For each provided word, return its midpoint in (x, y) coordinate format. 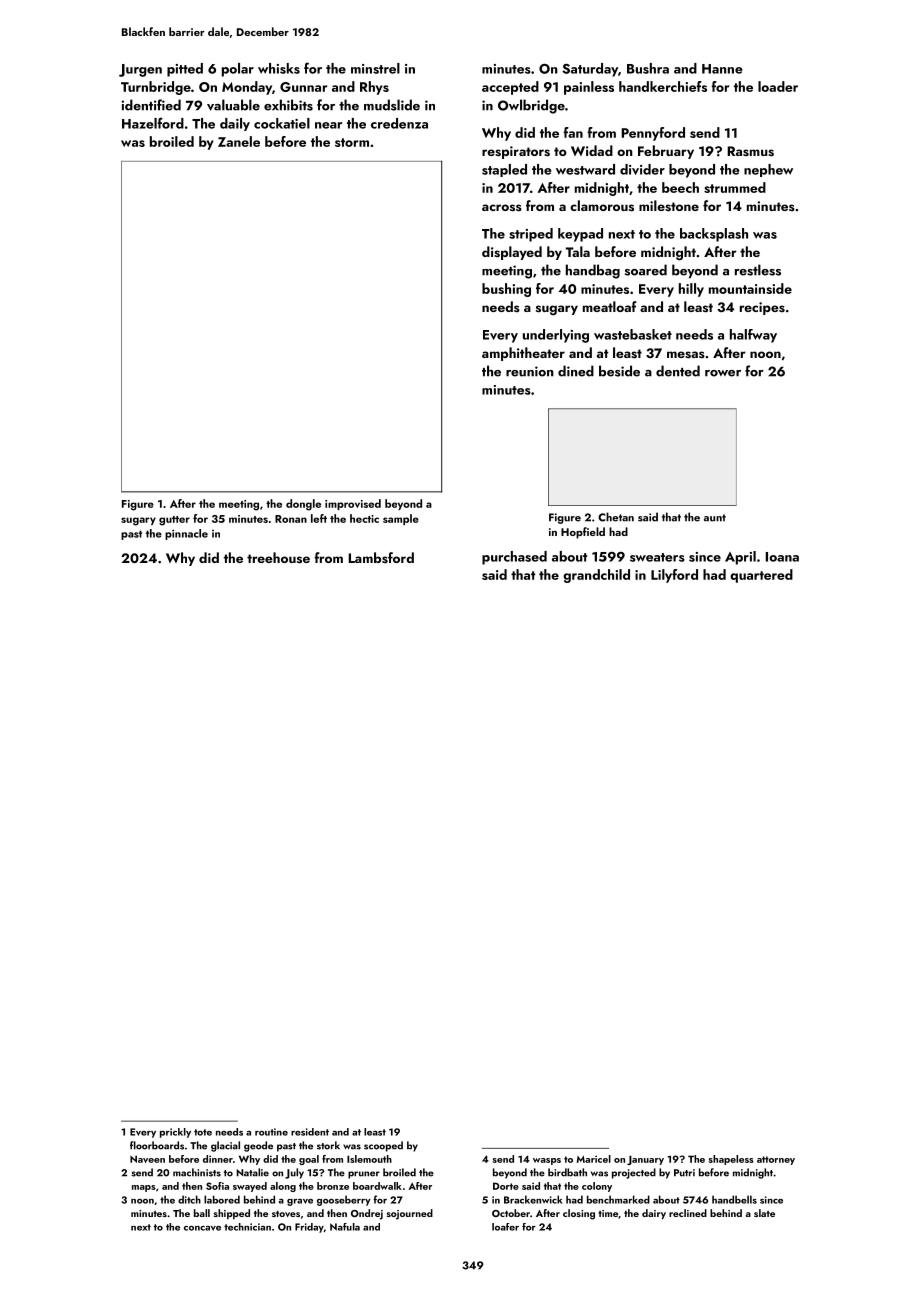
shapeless (731, 1160)
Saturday (590, 70)
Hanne (722, 69)
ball (202, 1213)
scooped (383, 1146)
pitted (185, 70)
